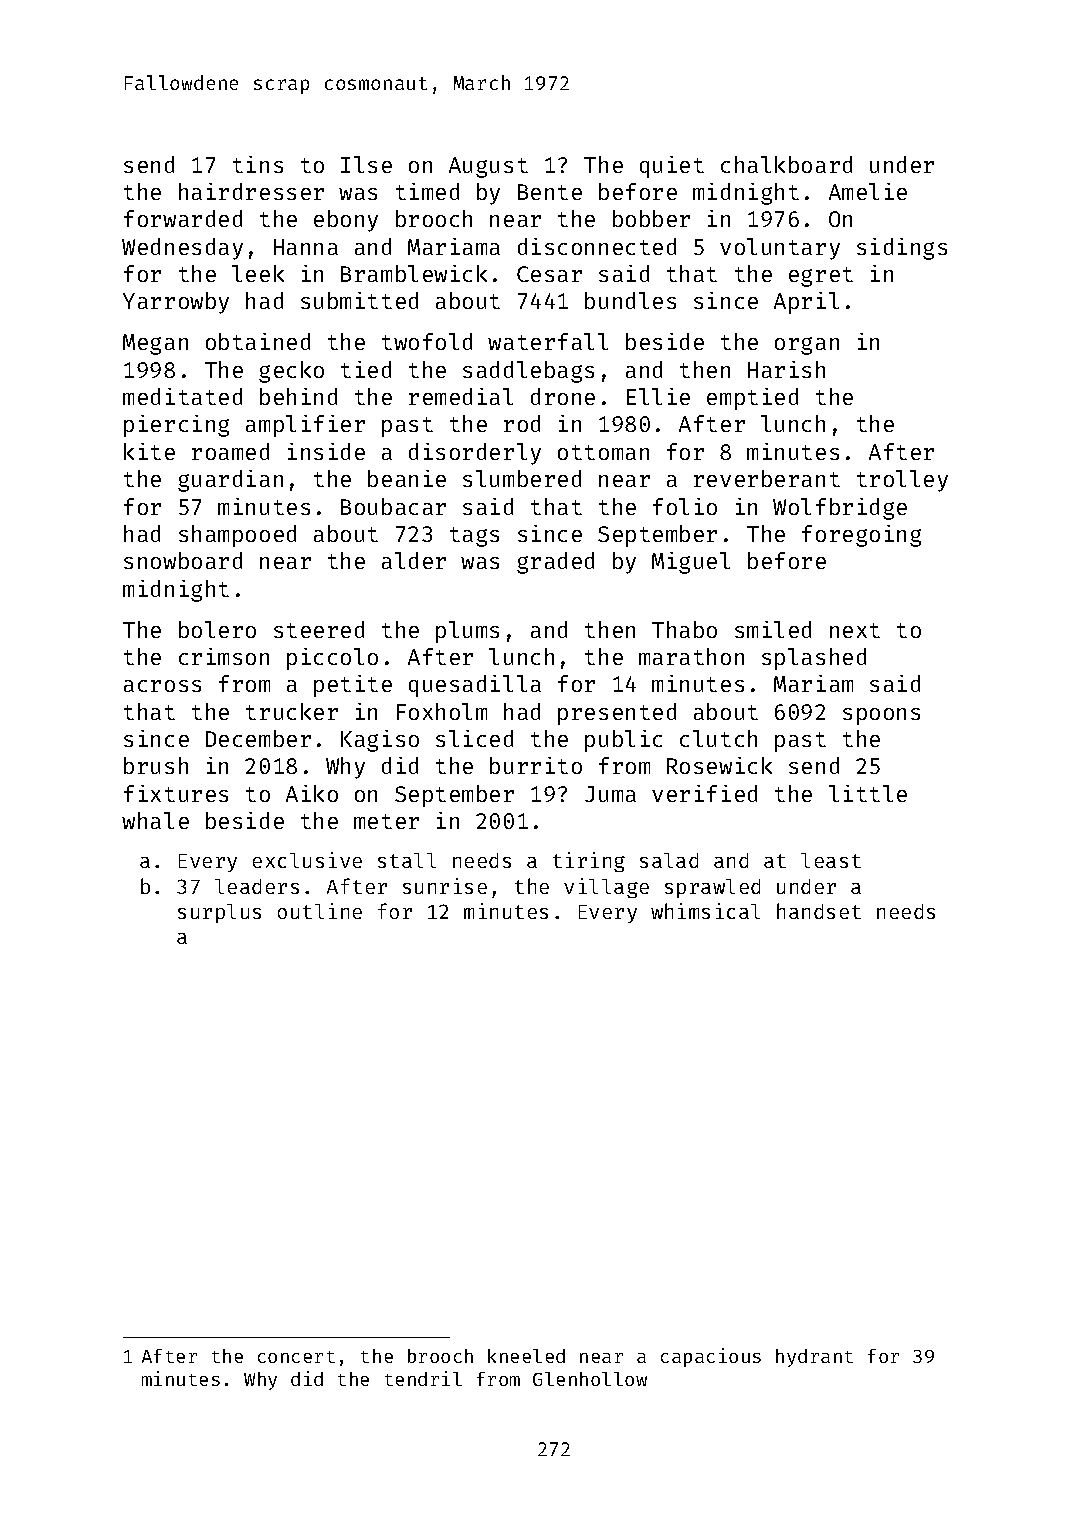 The width and height of the screenshot is (1074, 1526). Describe the element at coordinates (407, 478) in the screenshot. I see `beanie` at that location.
